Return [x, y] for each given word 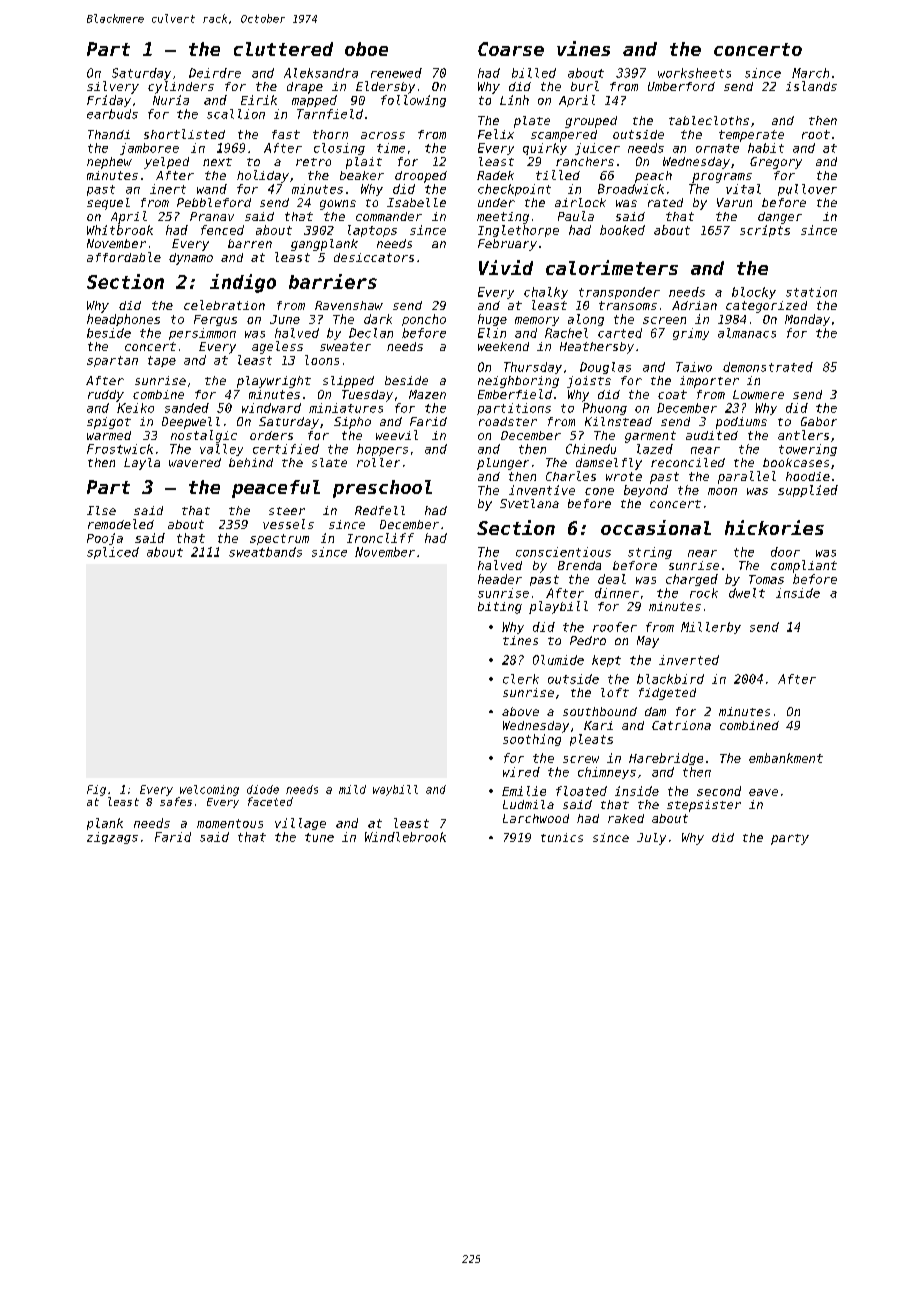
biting [500, 608]
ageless [277, 347]
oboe [366, 49]
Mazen [427, 394]
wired [521, 772]
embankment [786, 758]
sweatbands [265, 552]
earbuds [112, 114]
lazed [655, 449]
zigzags [112, 838]
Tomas [766, 579]
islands [811, 86]
